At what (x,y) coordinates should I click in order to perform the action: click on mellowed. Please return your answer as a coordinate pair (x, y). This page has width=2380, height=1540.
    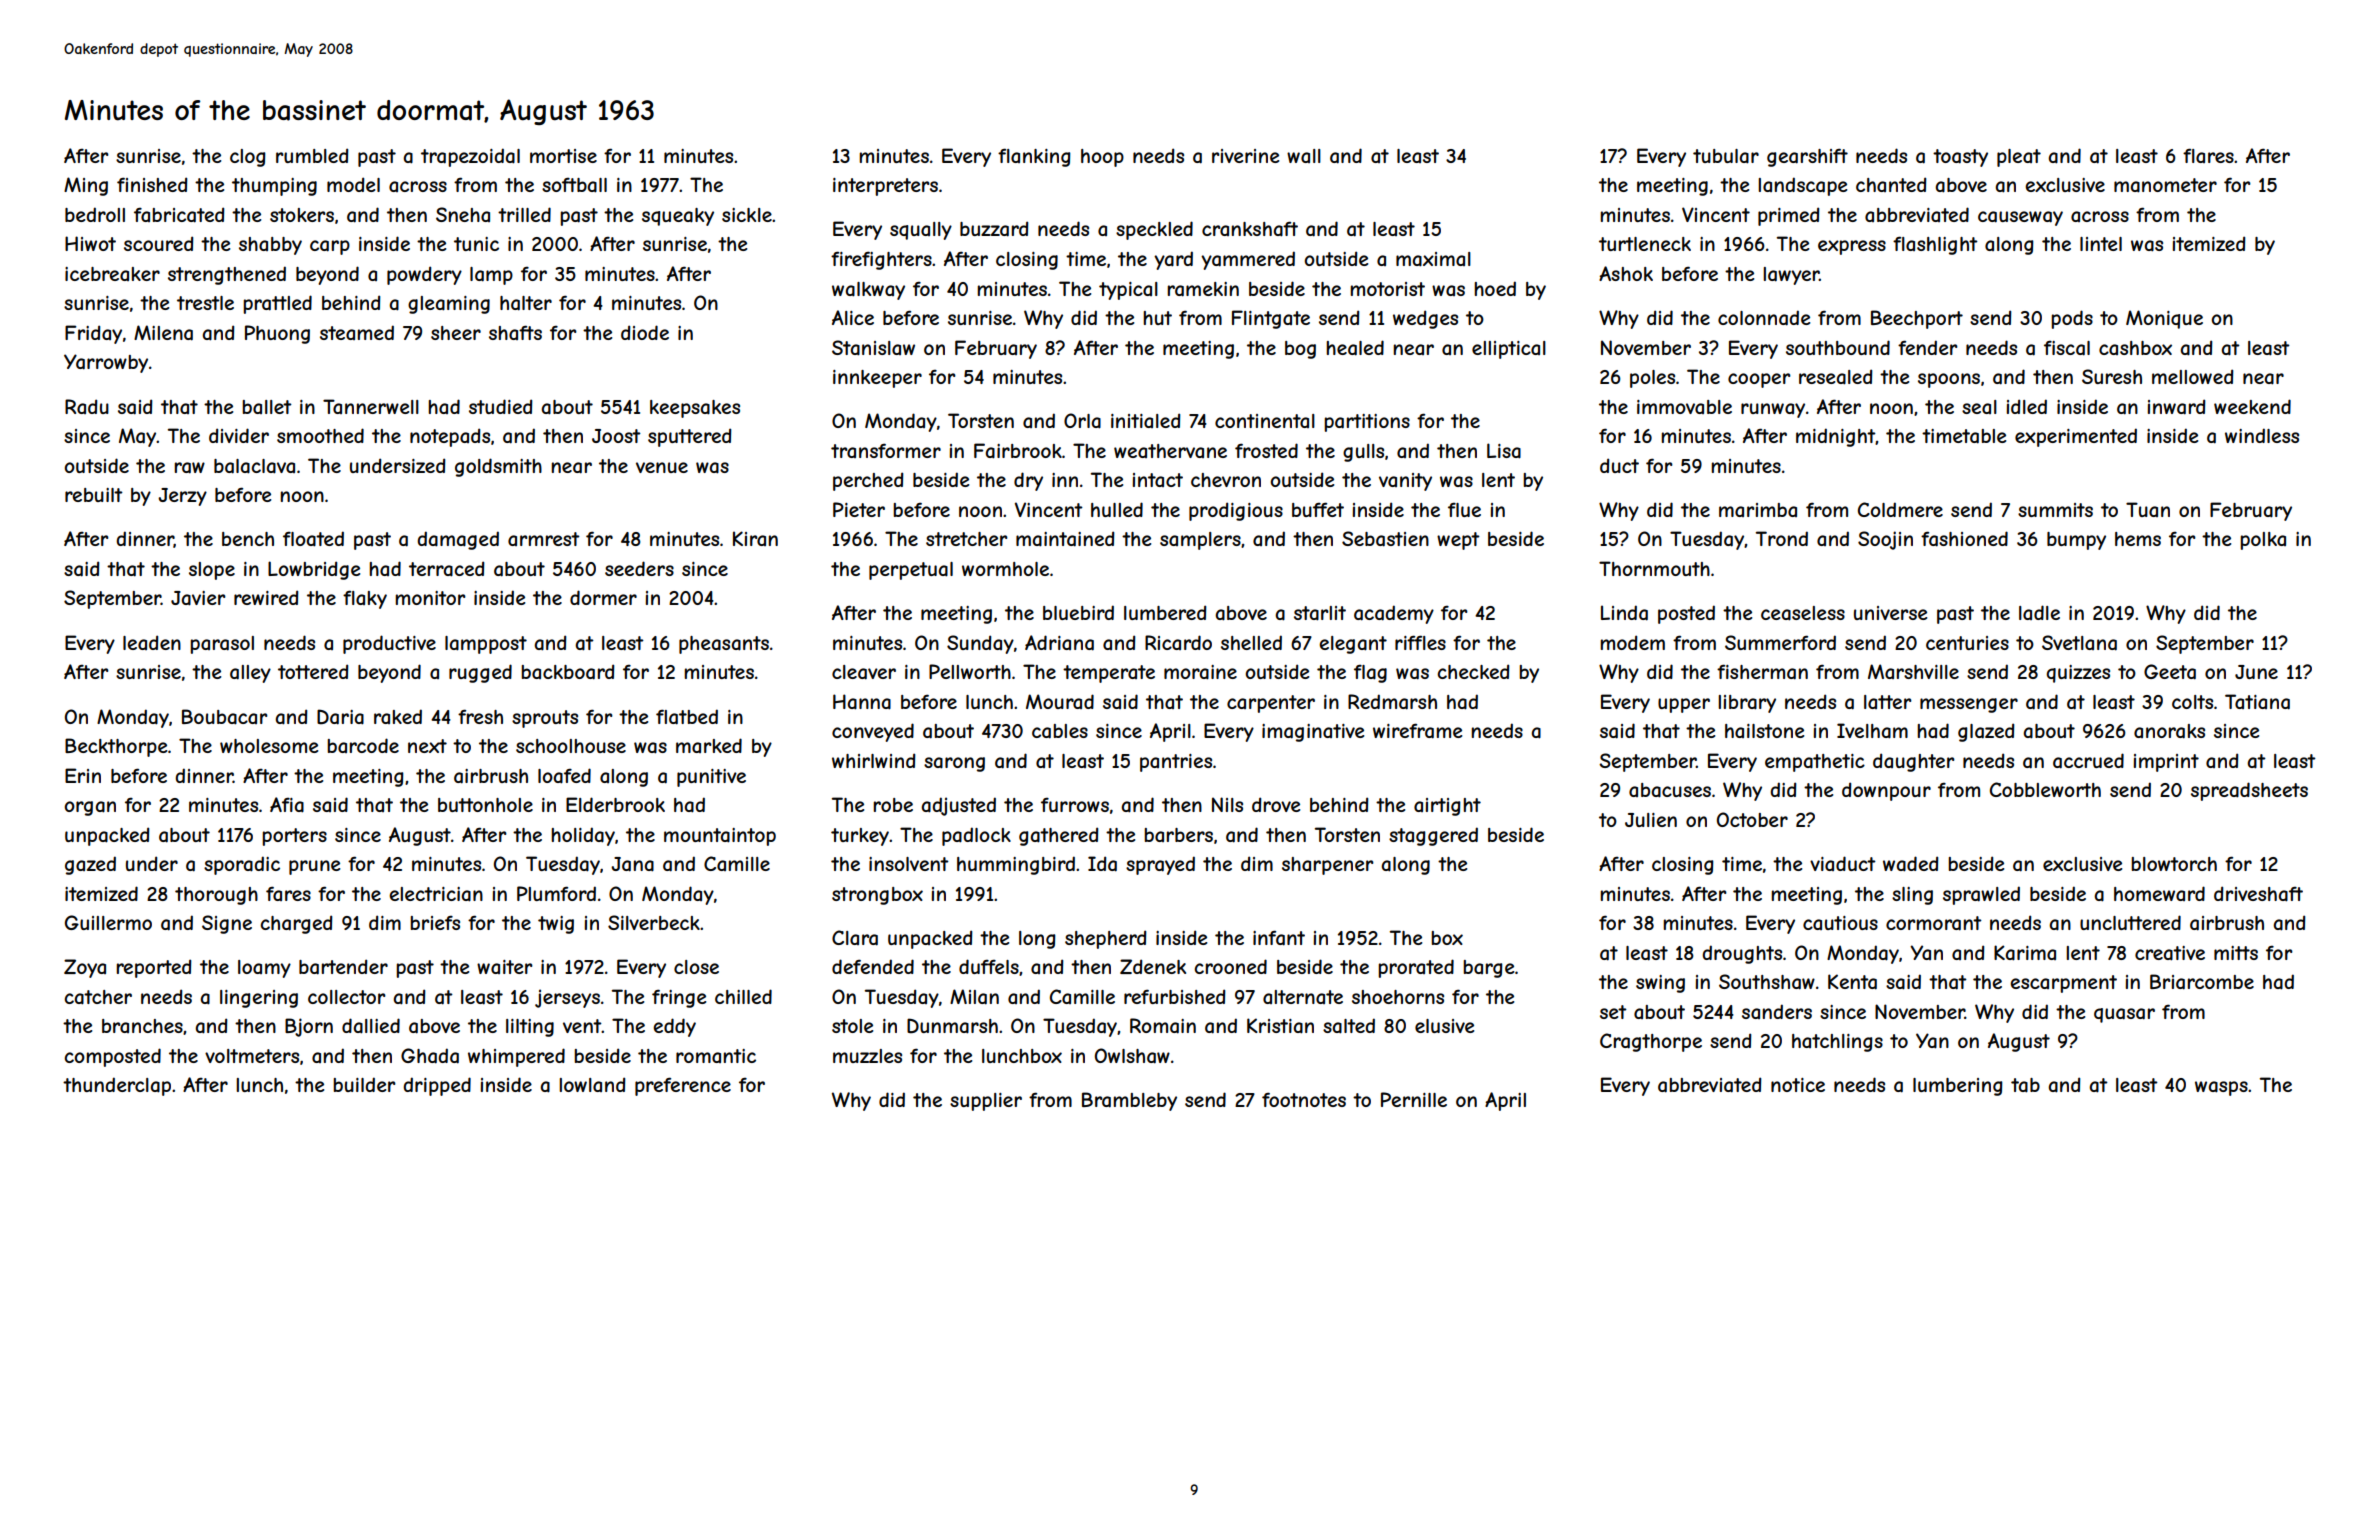
    Looking at the image, I should click on (2192, 376).
